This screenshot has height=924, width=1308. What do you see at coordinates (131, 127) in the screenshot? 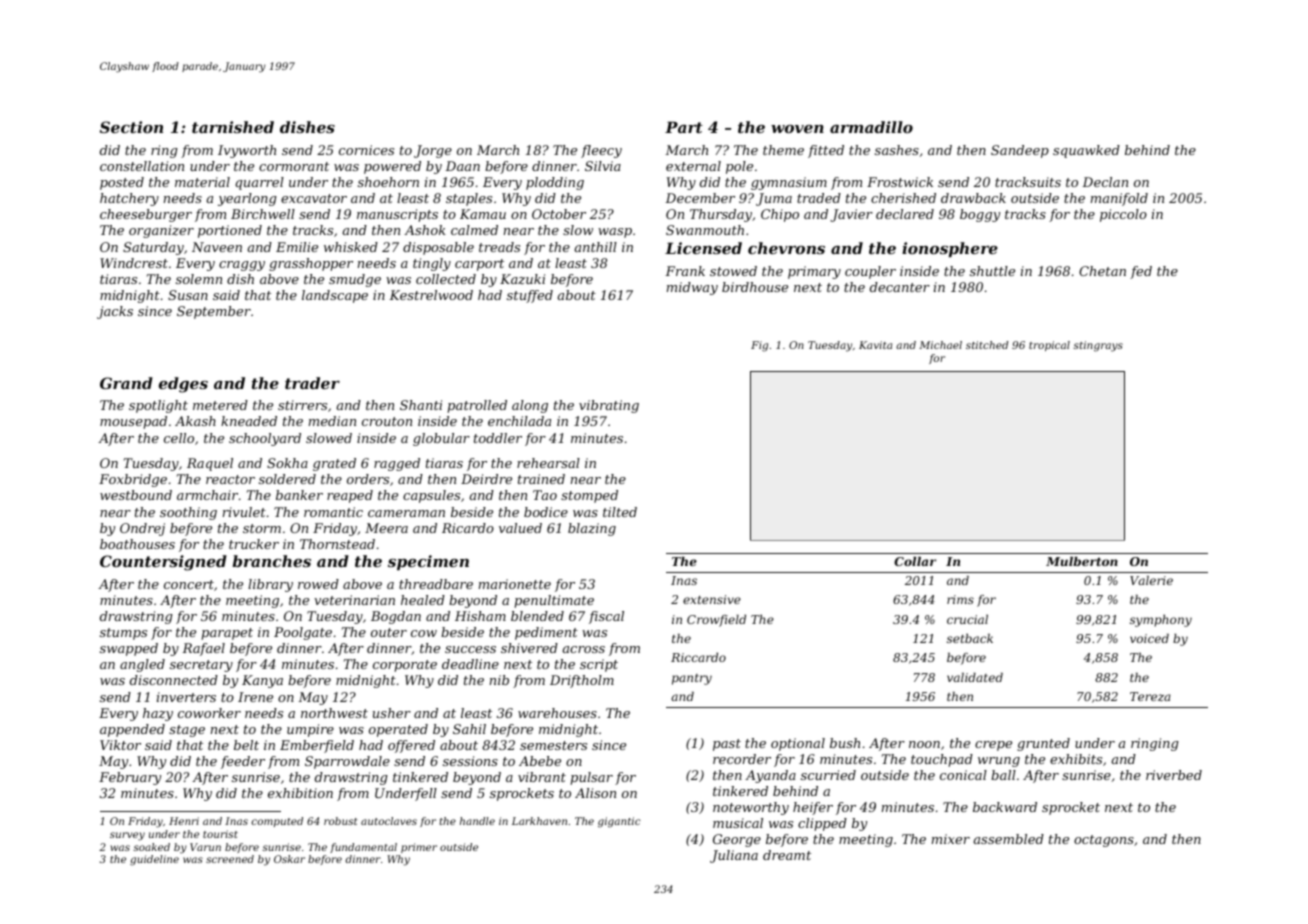
I see `Section` at bounding box center [131, 127].
